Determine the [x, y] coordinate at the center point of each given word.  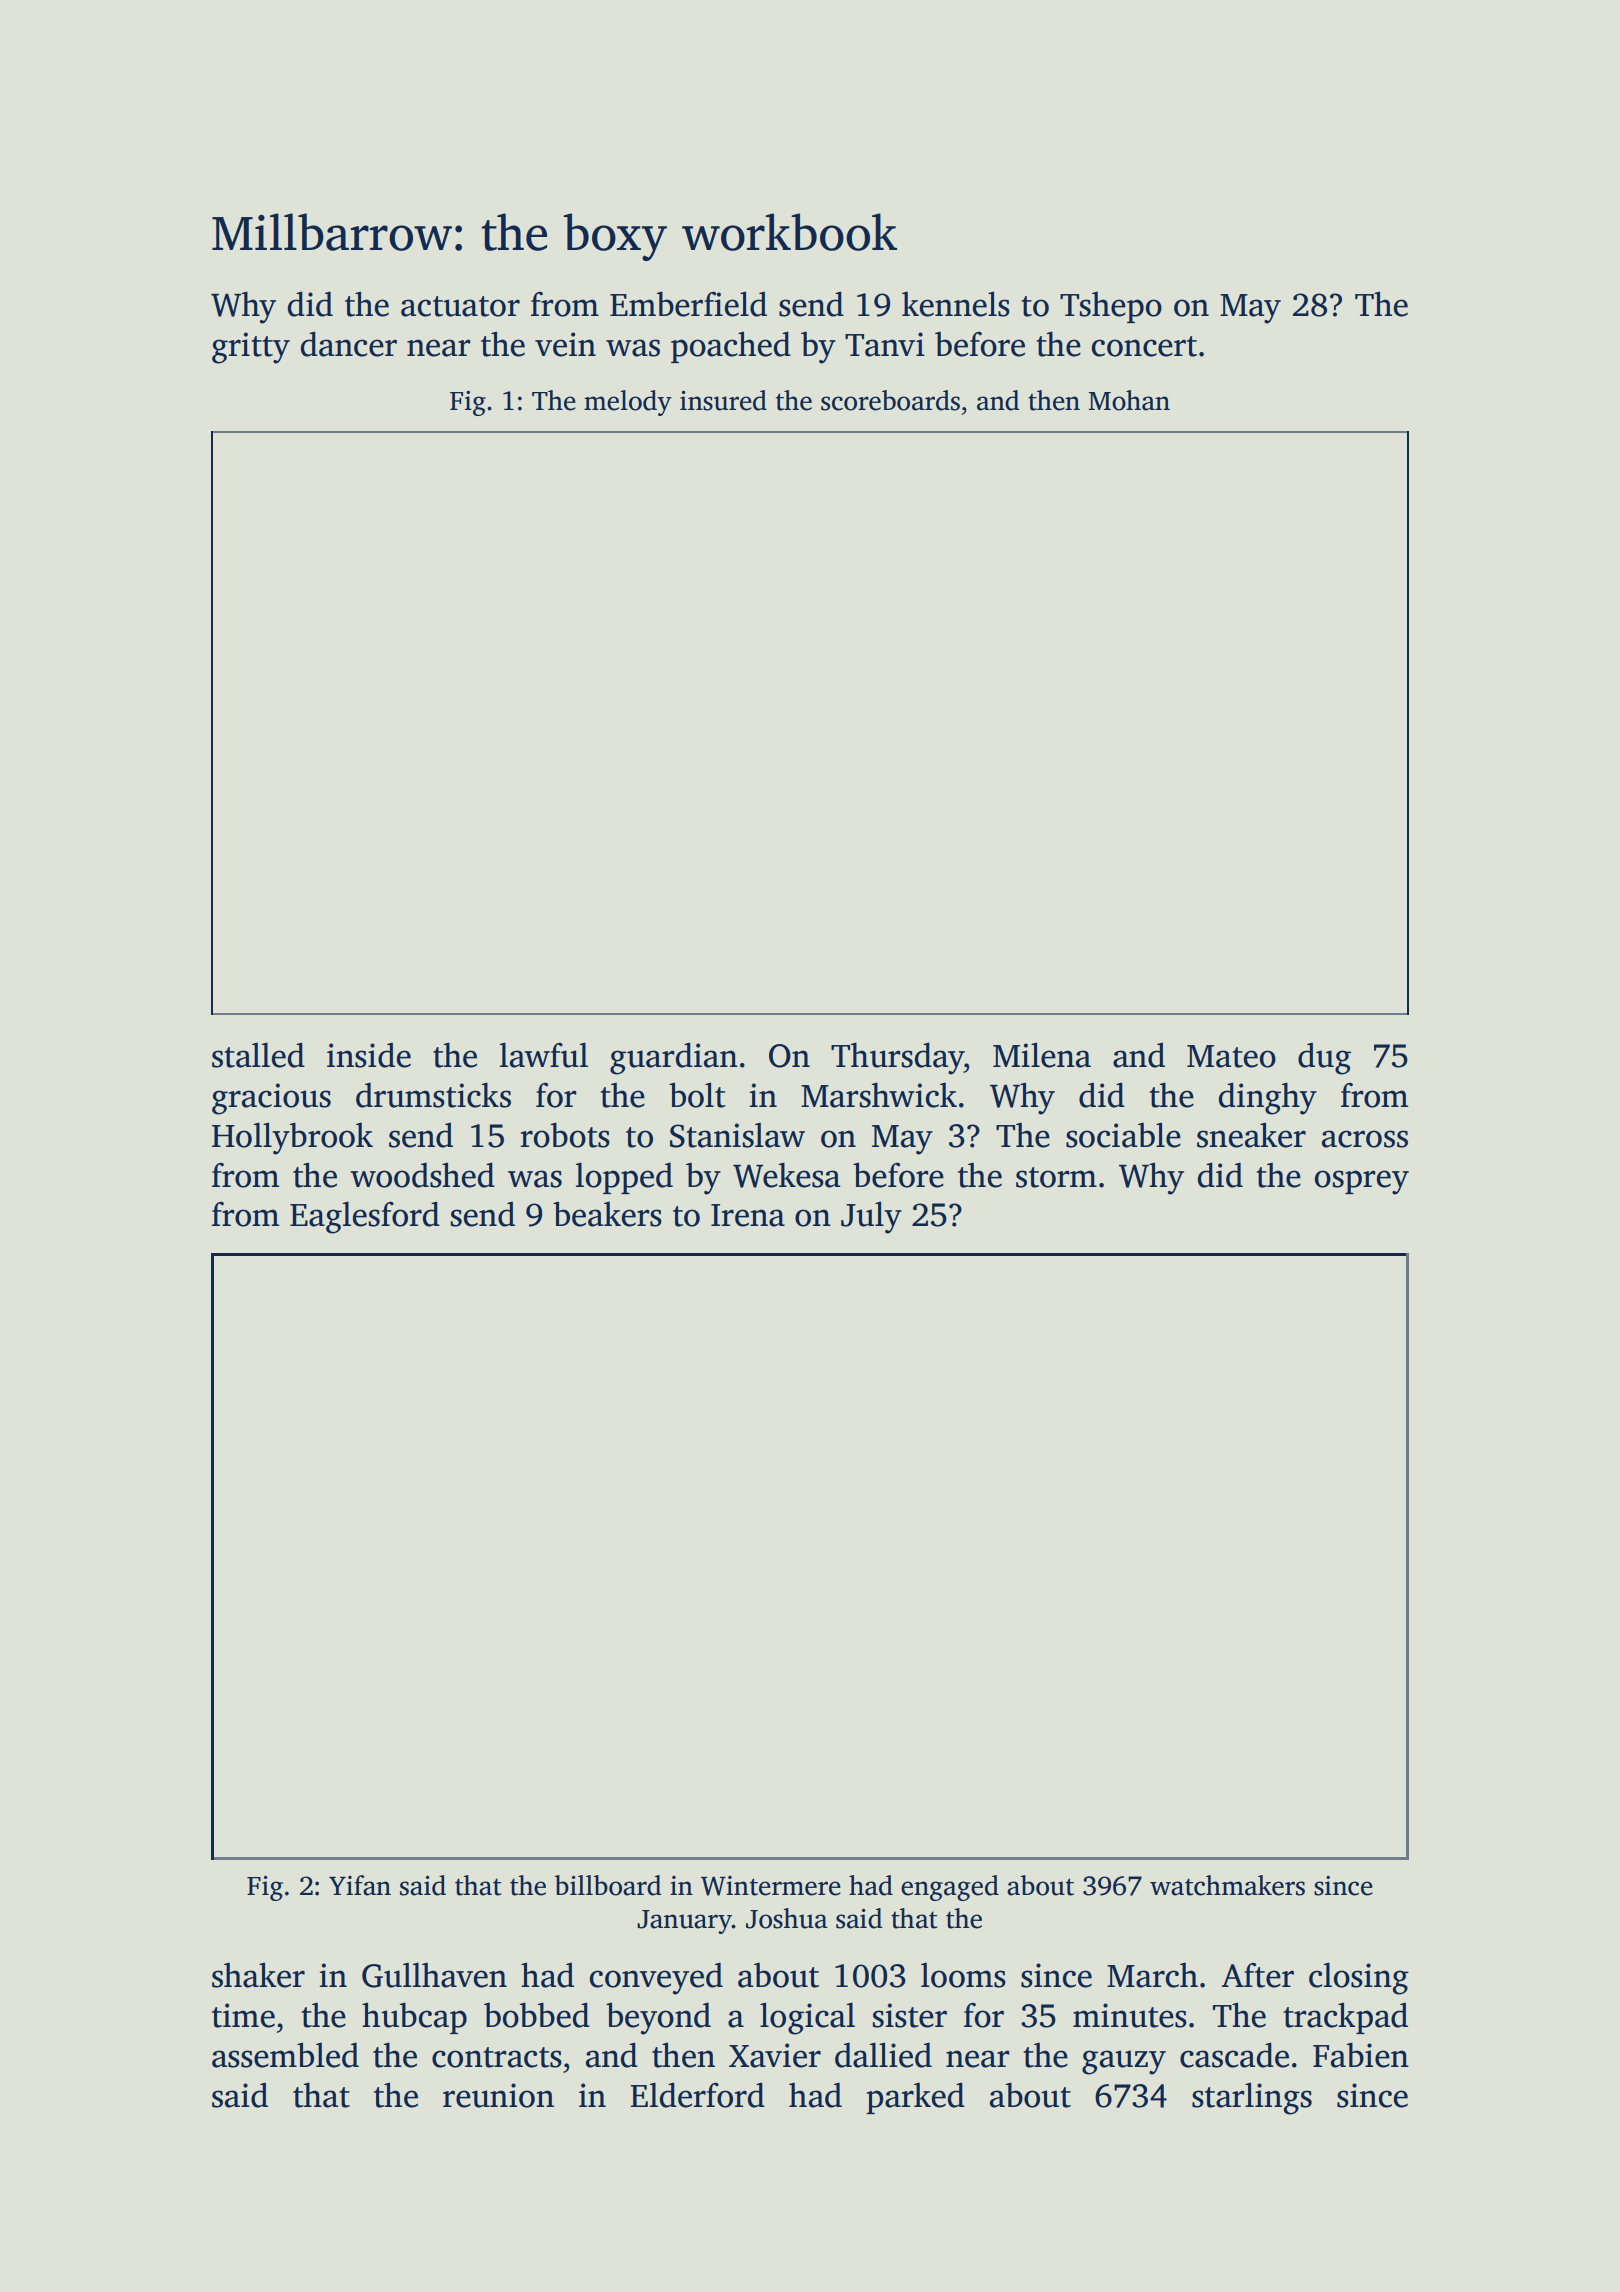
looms [963, 1975]
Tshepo [1111, 307]
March [1152, 1975]
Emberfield [688, 304]
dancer [349, 344]
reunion [498, 2095]
